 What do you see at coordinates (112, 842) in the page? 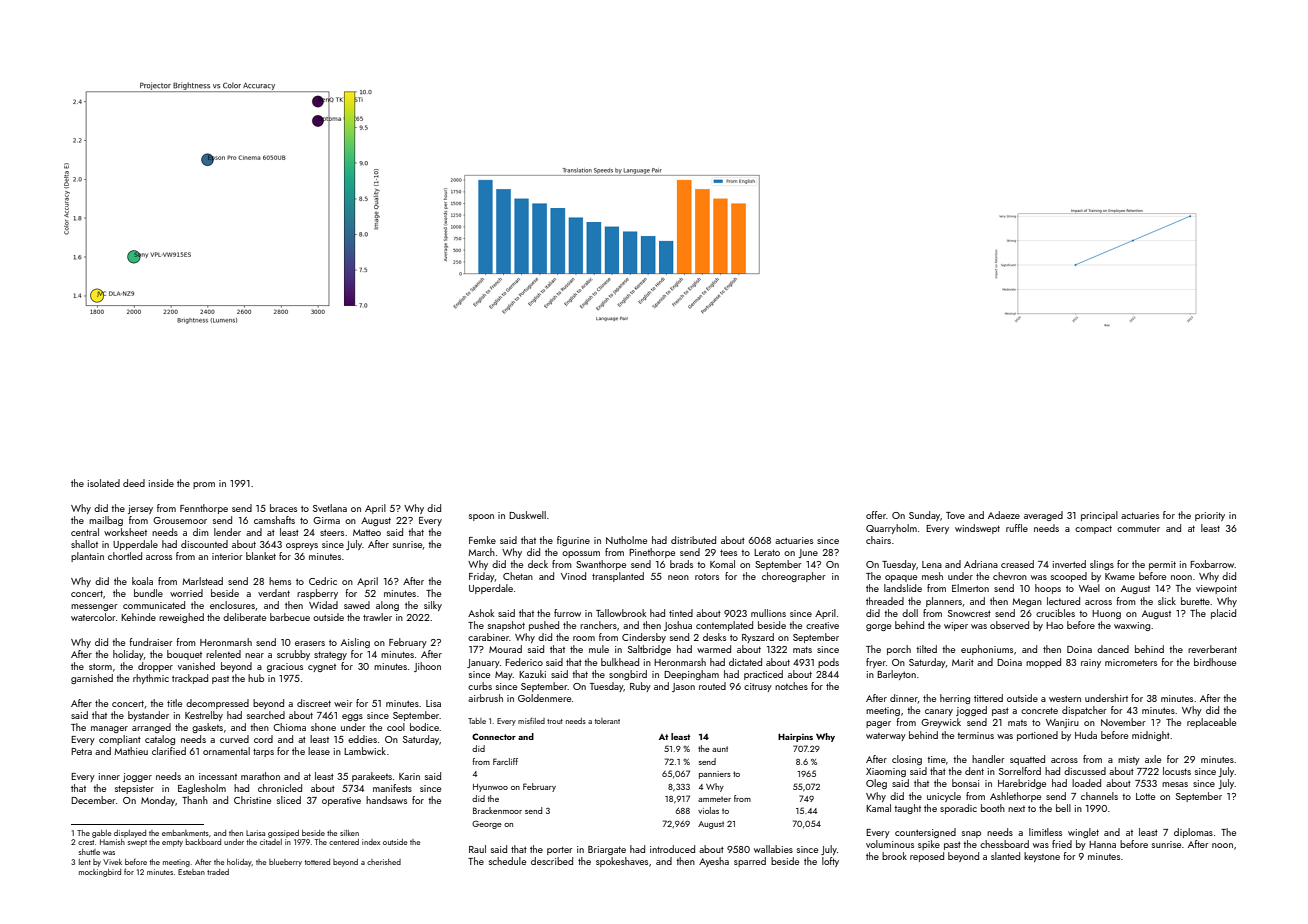
I see `Hamish` at bounding box center [112, 842].
